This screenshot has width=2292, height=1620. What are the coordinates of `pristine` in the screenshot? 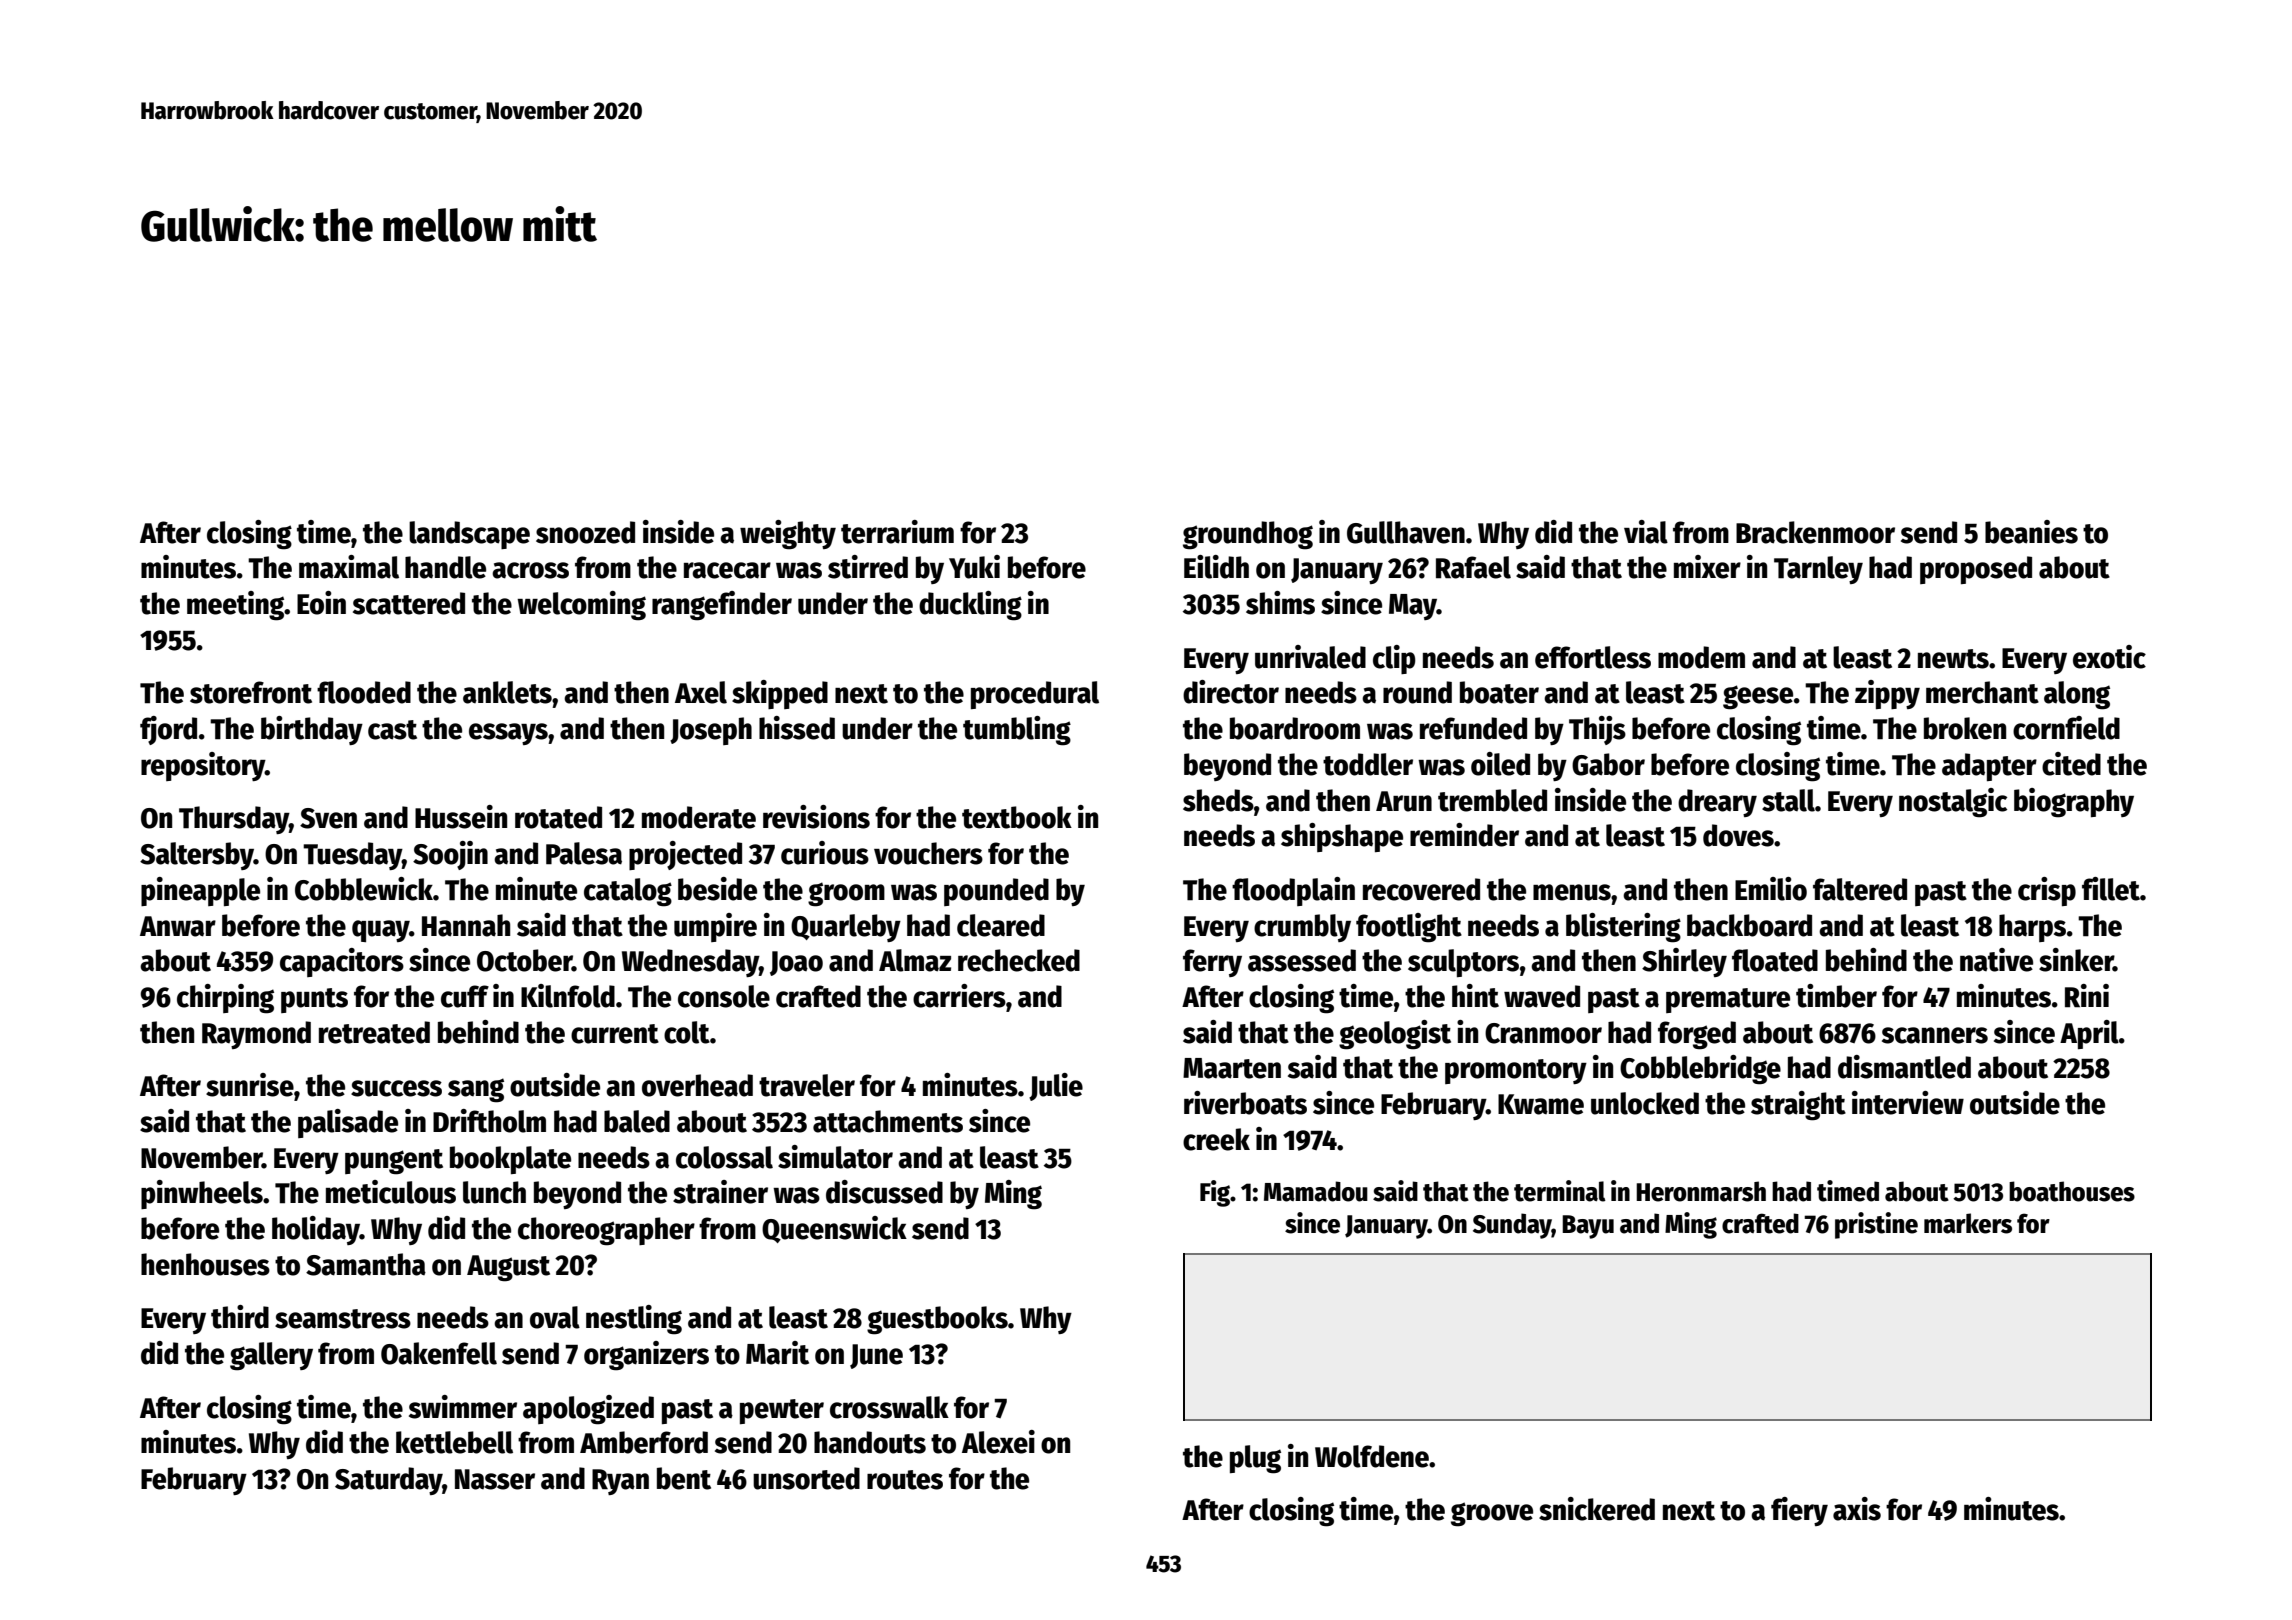 It's located at (1876, 1225).
